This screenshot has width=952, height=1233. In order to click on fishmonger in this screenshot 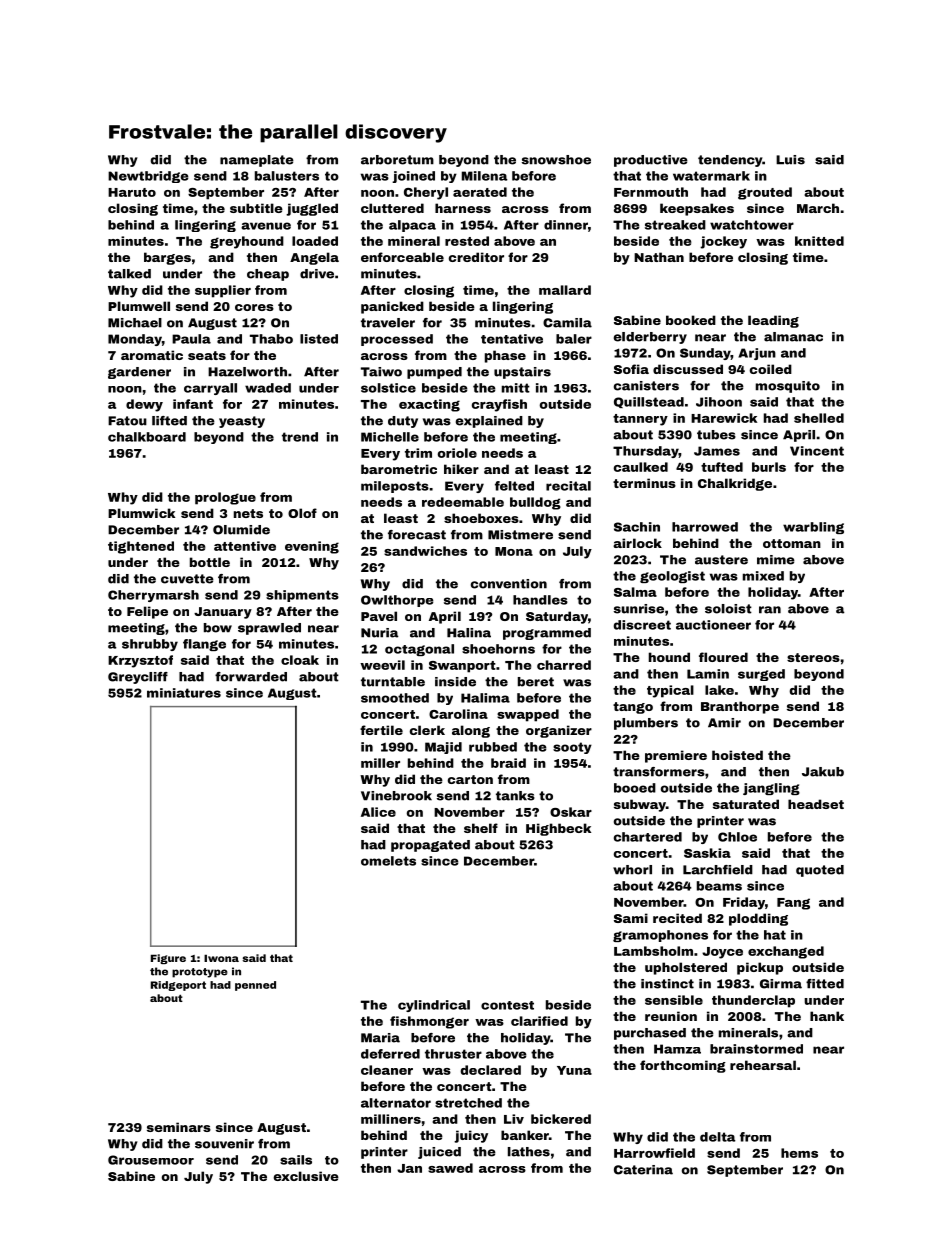, I will do `click(429, 1022)`.
